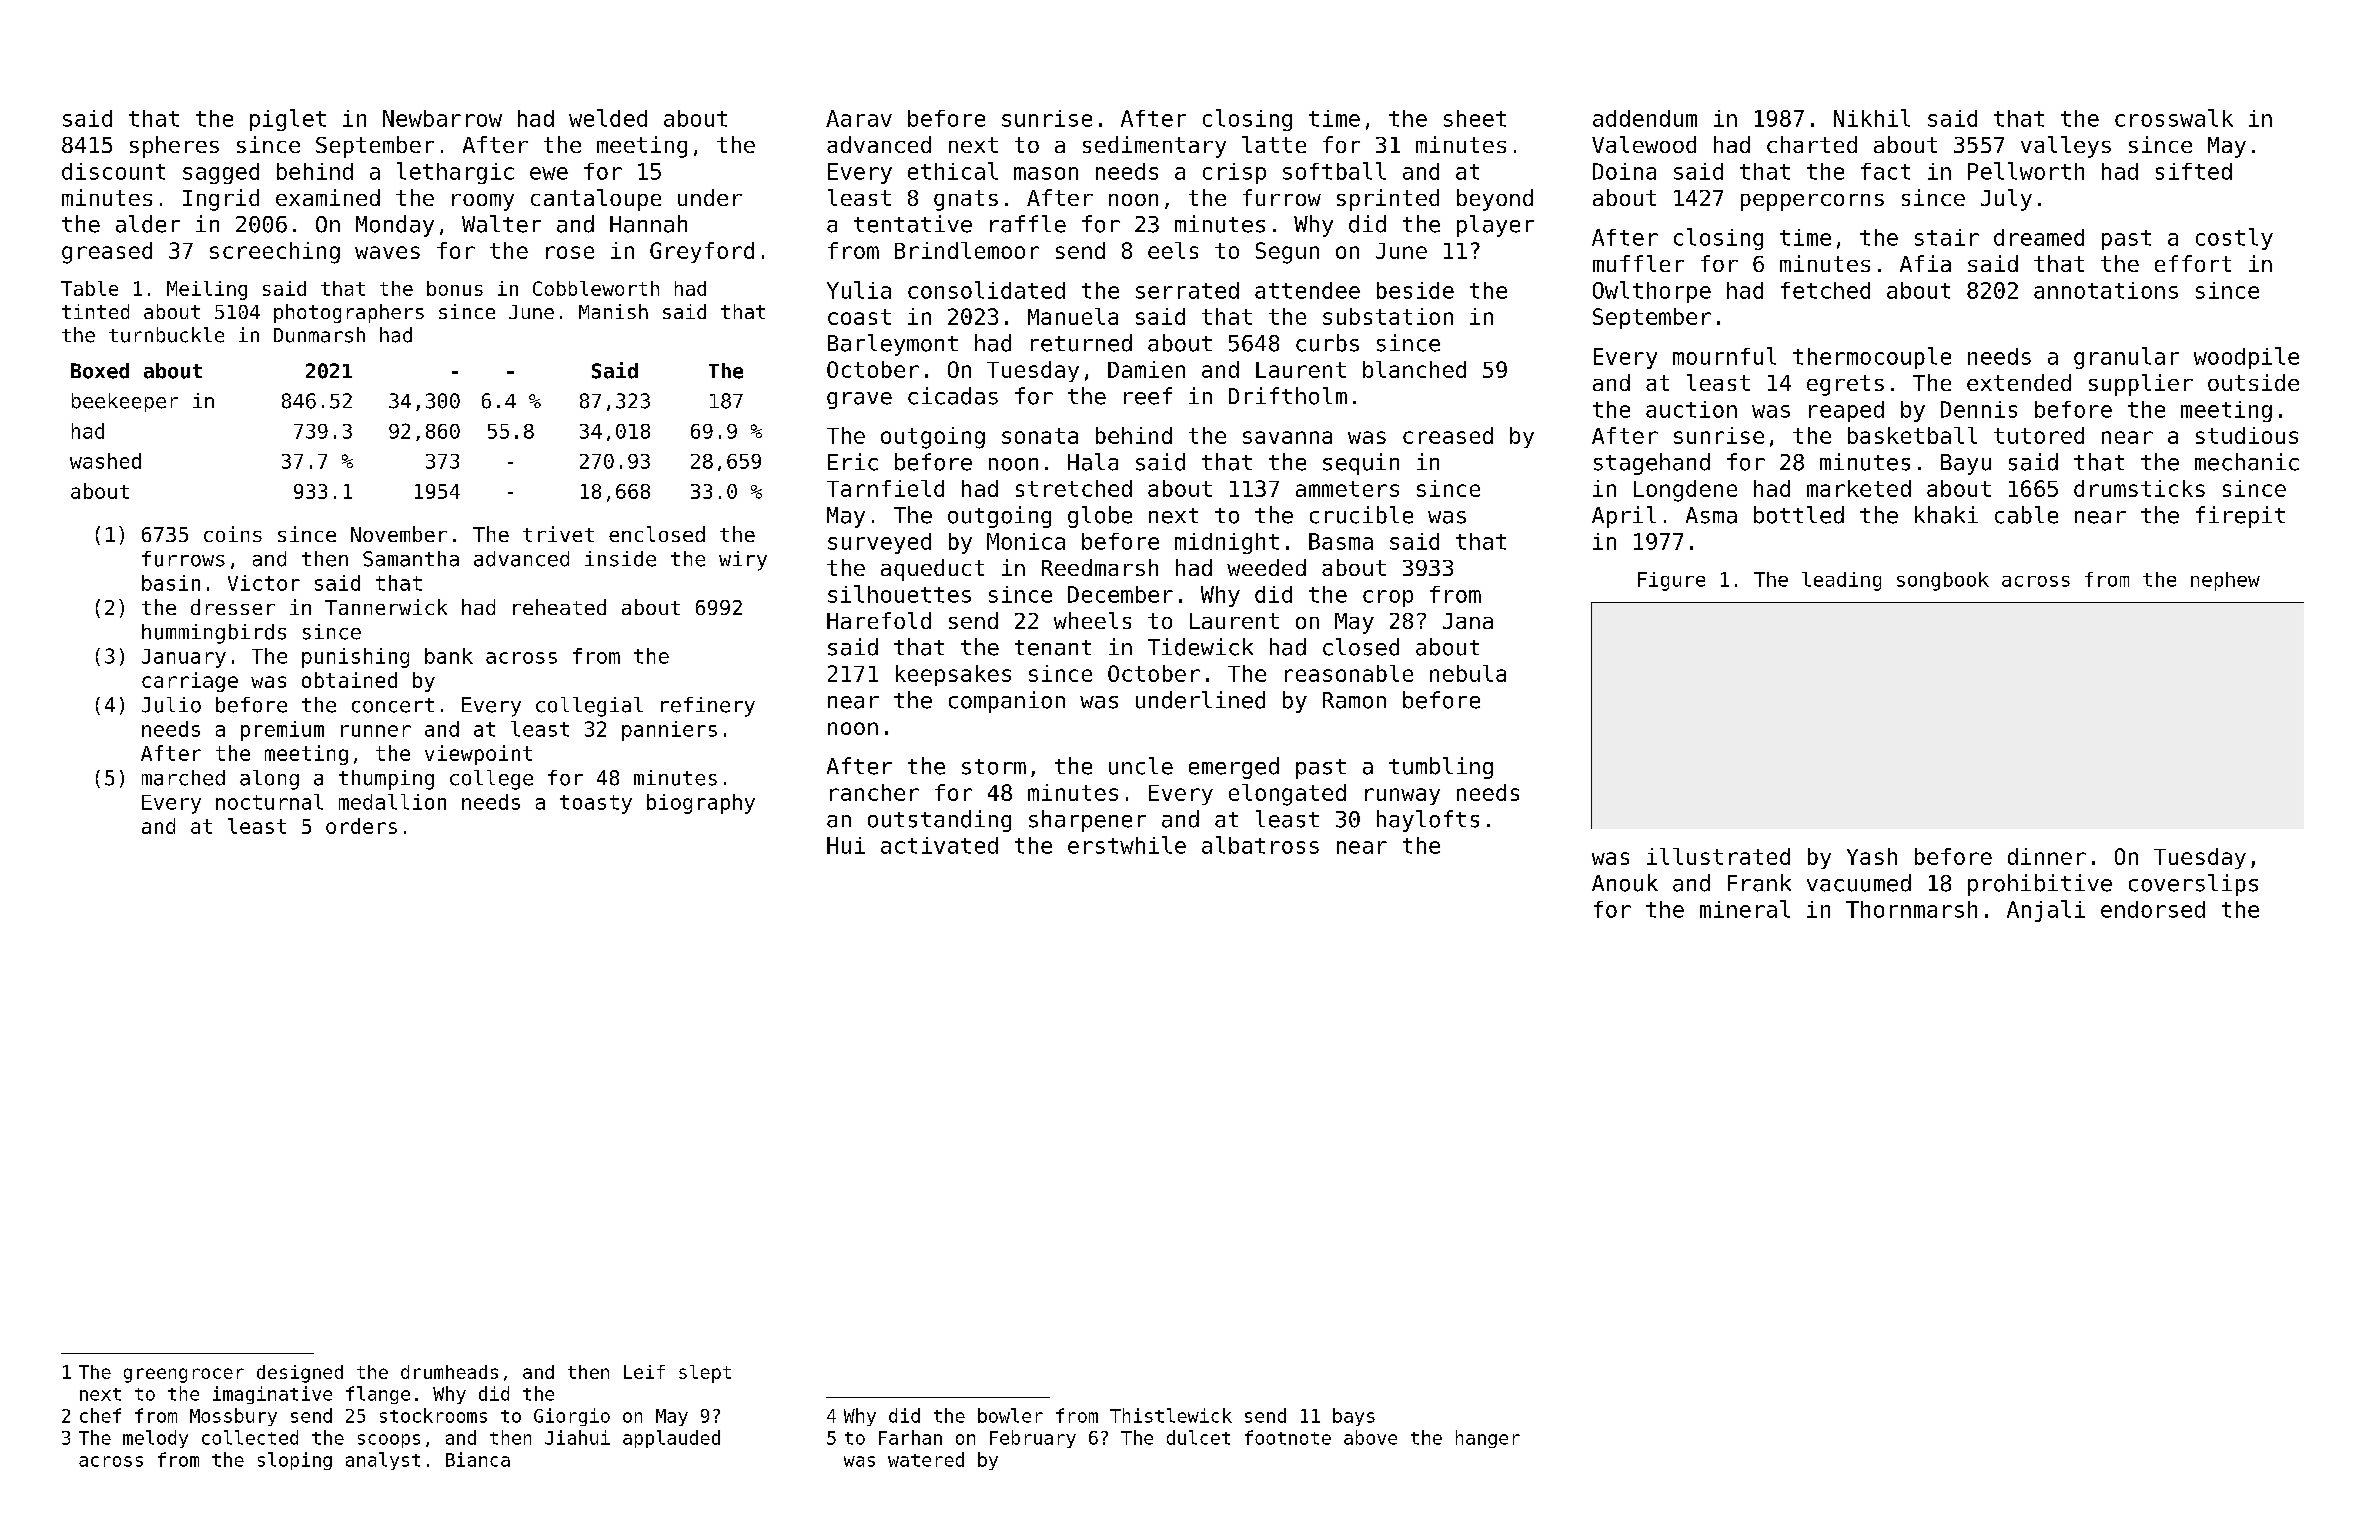 Image resolution: width=2365 pixels, height=1530 pixels. What do you see at coordinates (1625, 883) in the document?
I see `Anouk` at bounding box center [1625, 883].
